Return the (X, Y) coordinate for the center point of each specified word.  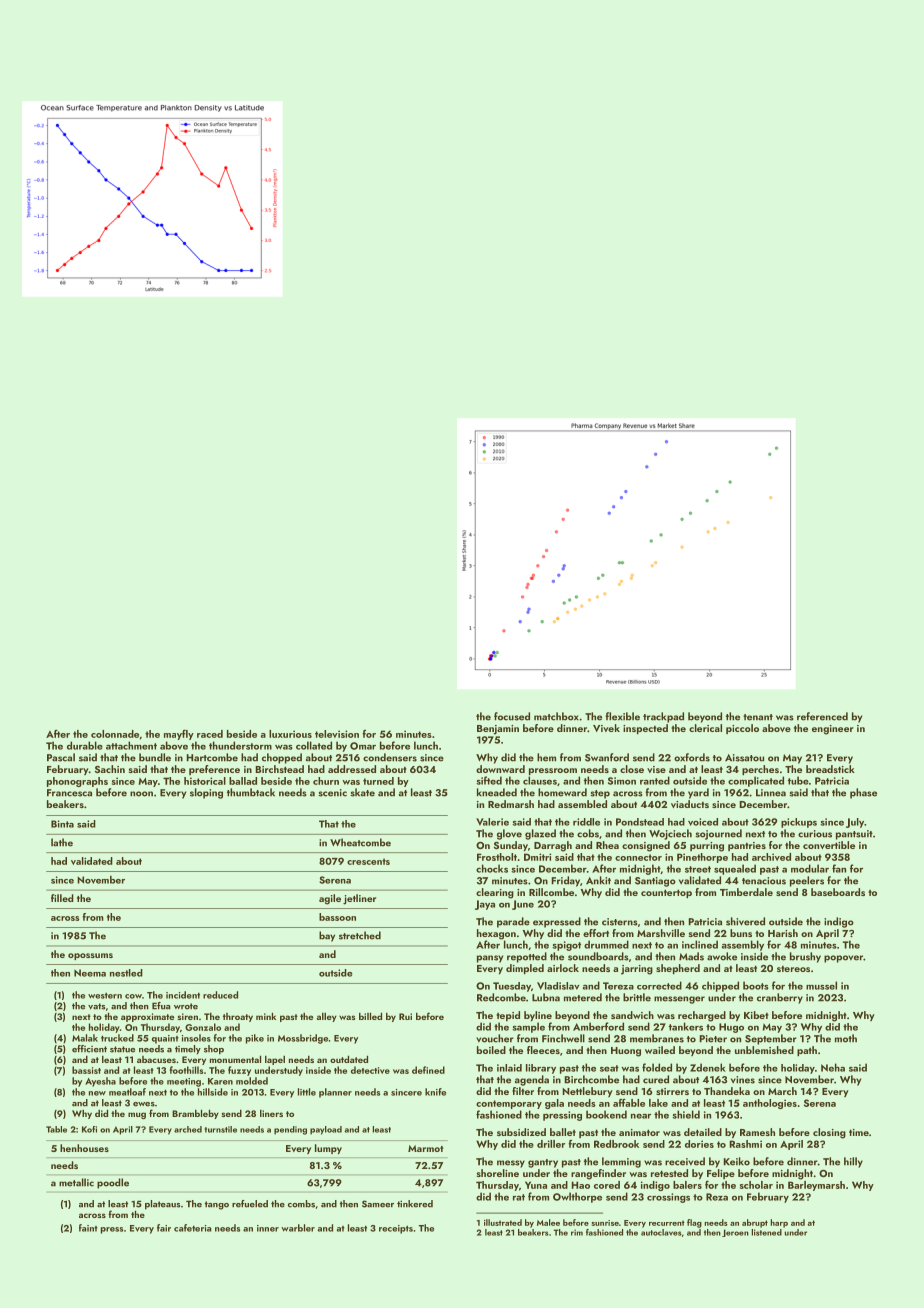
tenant (758, 717)
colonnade (115, 734)
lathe (62, 842)
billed (370, 1016)
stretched (360, 935)
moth (846, 1038)
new (97, 1093)
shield (686, 1114)
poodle (113, 1183)
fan (839, 868)
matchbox (556, 716)
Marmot (425, 1148)
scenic (332, 793)
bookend (606, 1114)
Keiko (736, 1161)
